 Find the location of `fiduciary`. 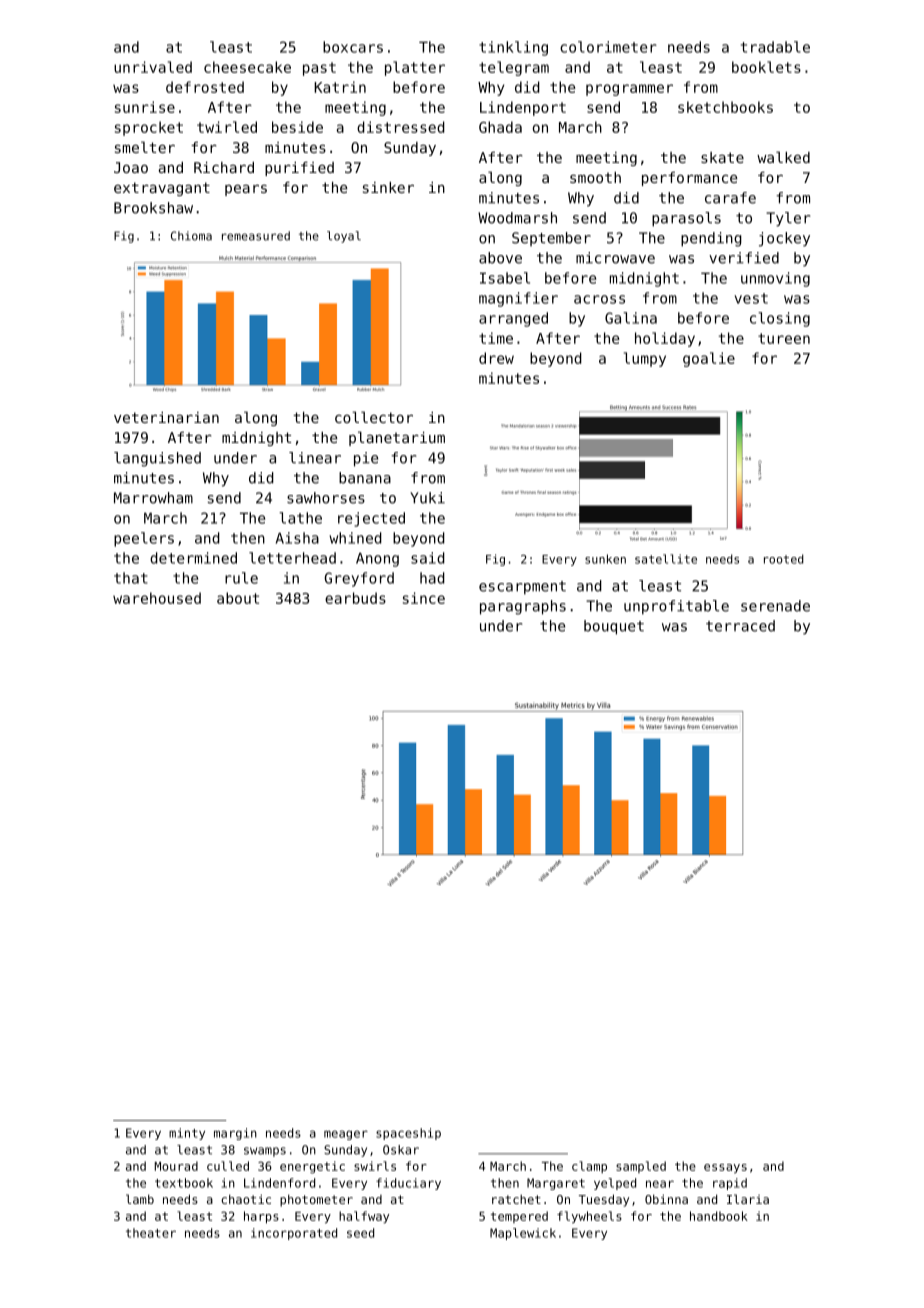

fiduciary is located at coordinates (408, 1184).
